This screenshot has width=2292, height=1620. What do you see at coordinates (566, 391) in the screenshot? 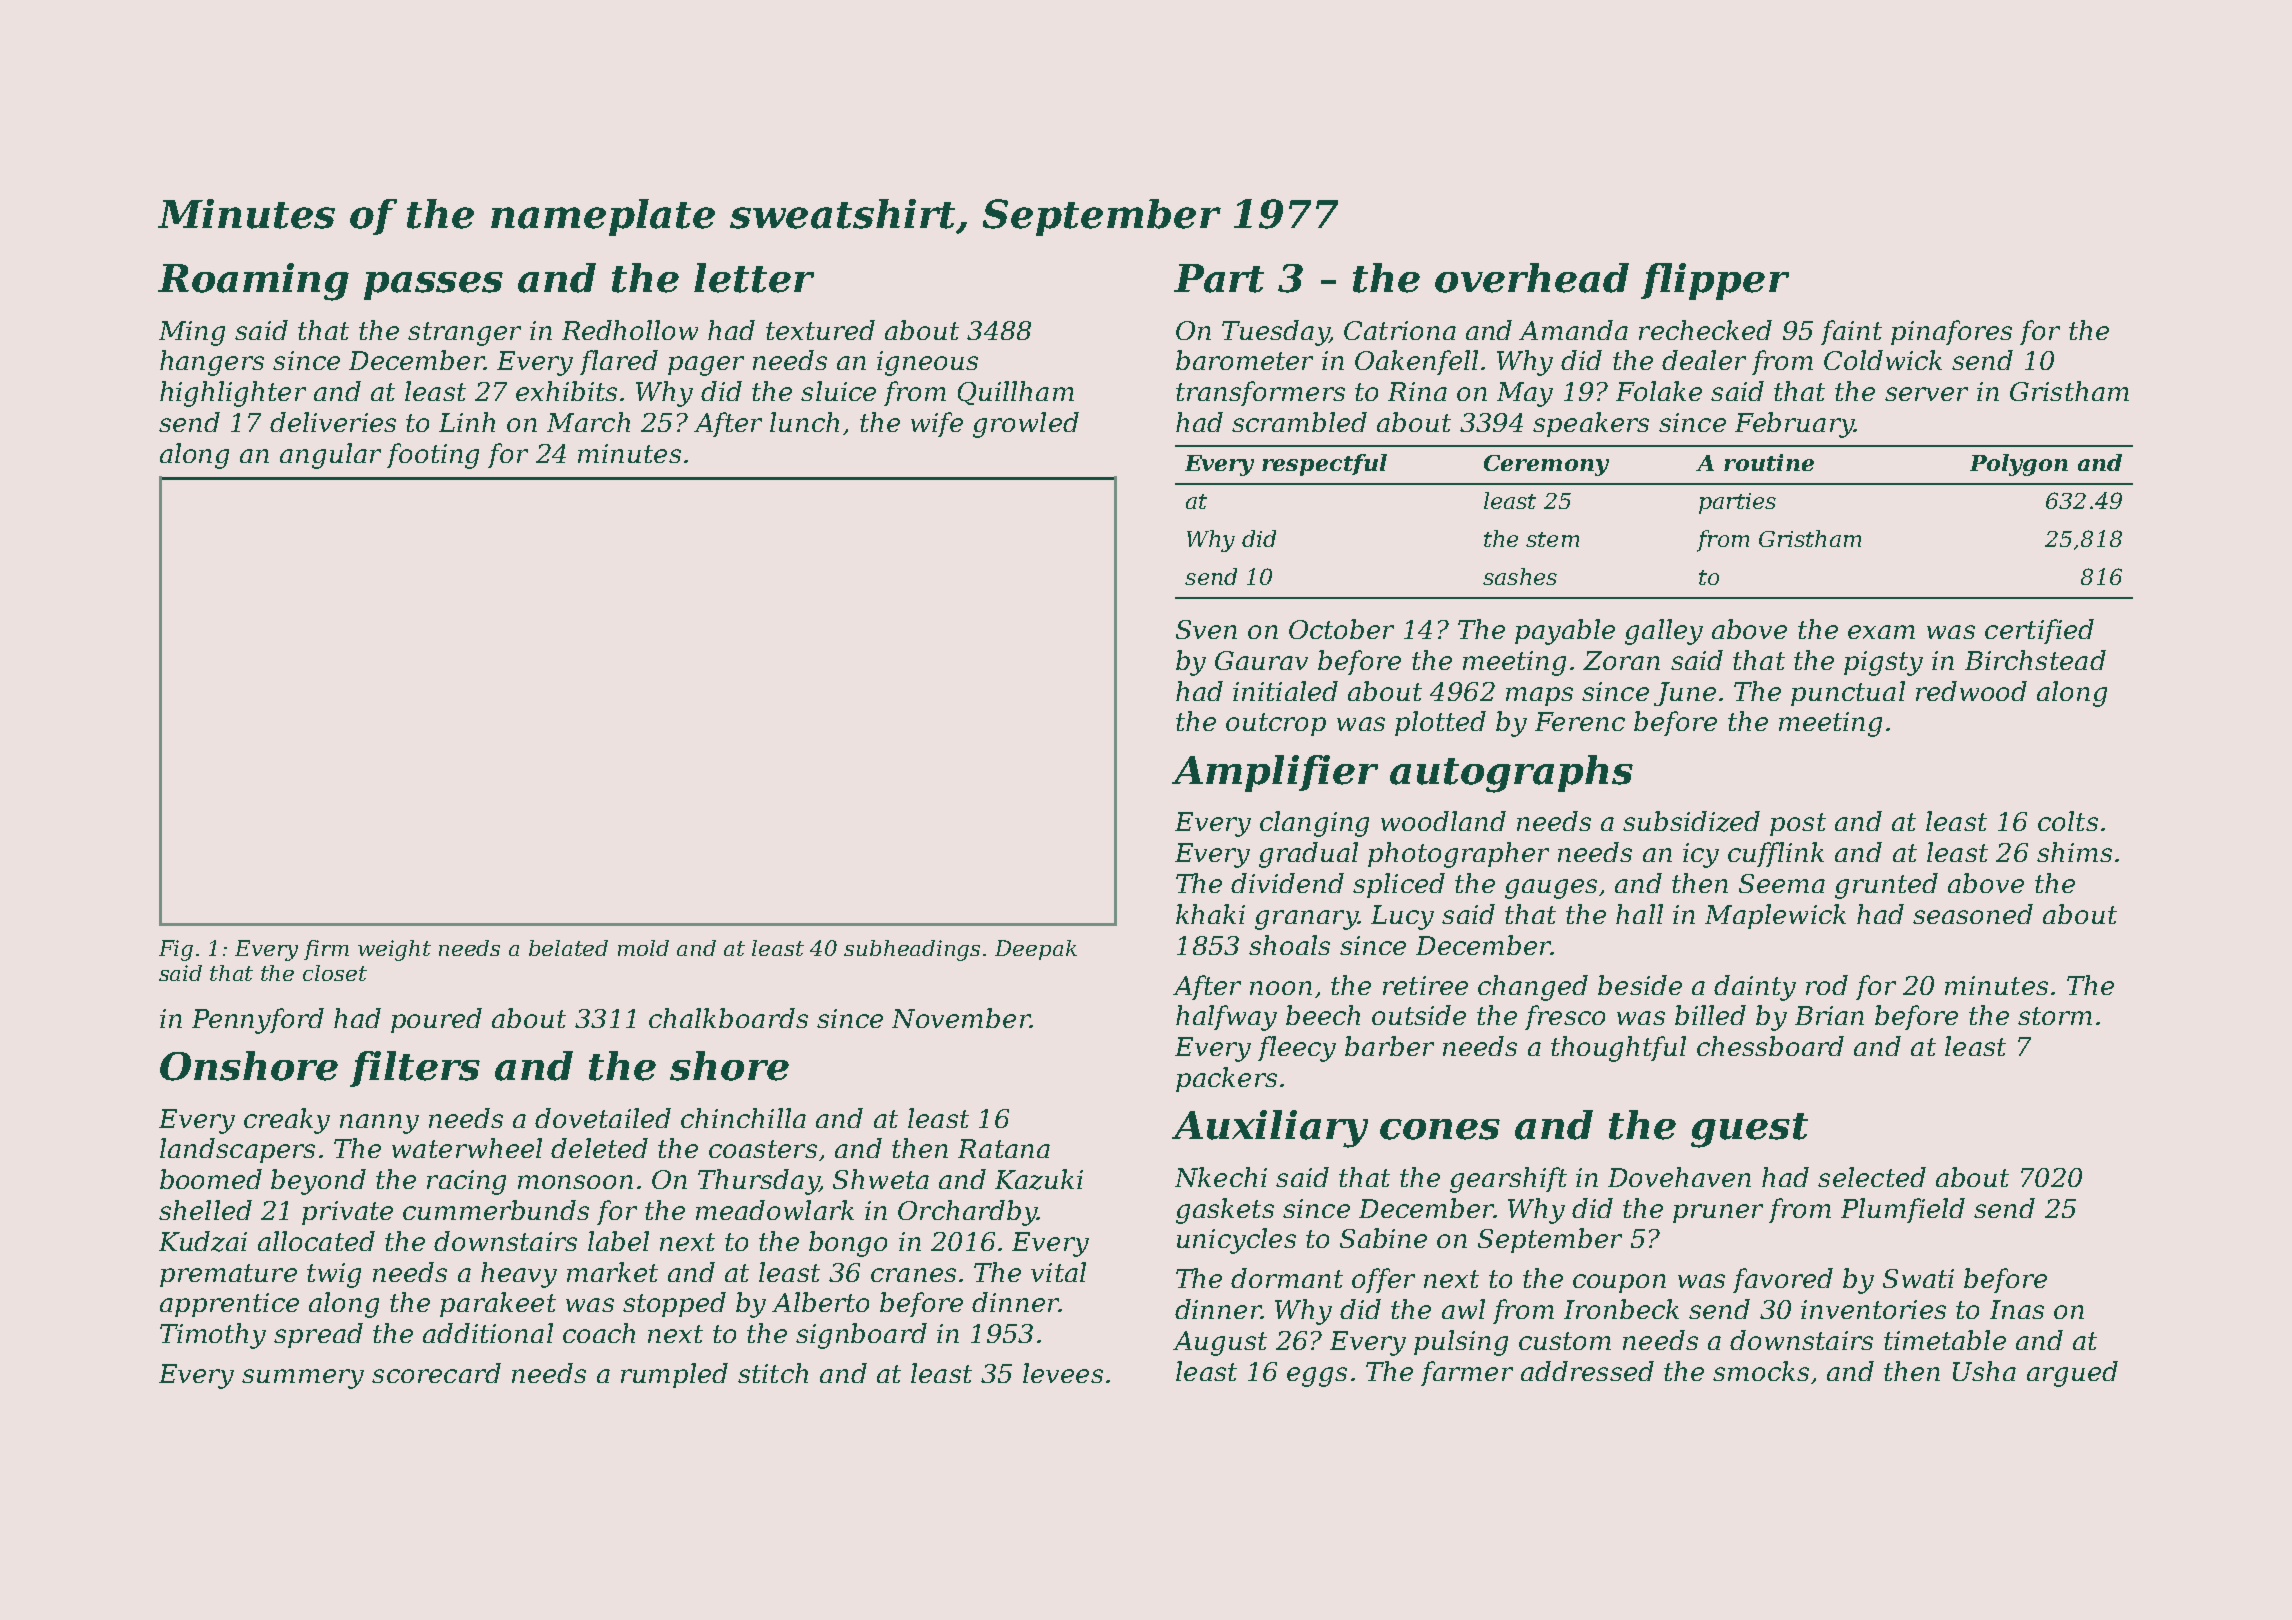
I see `exhibits` at bounding box center [566, 391].
